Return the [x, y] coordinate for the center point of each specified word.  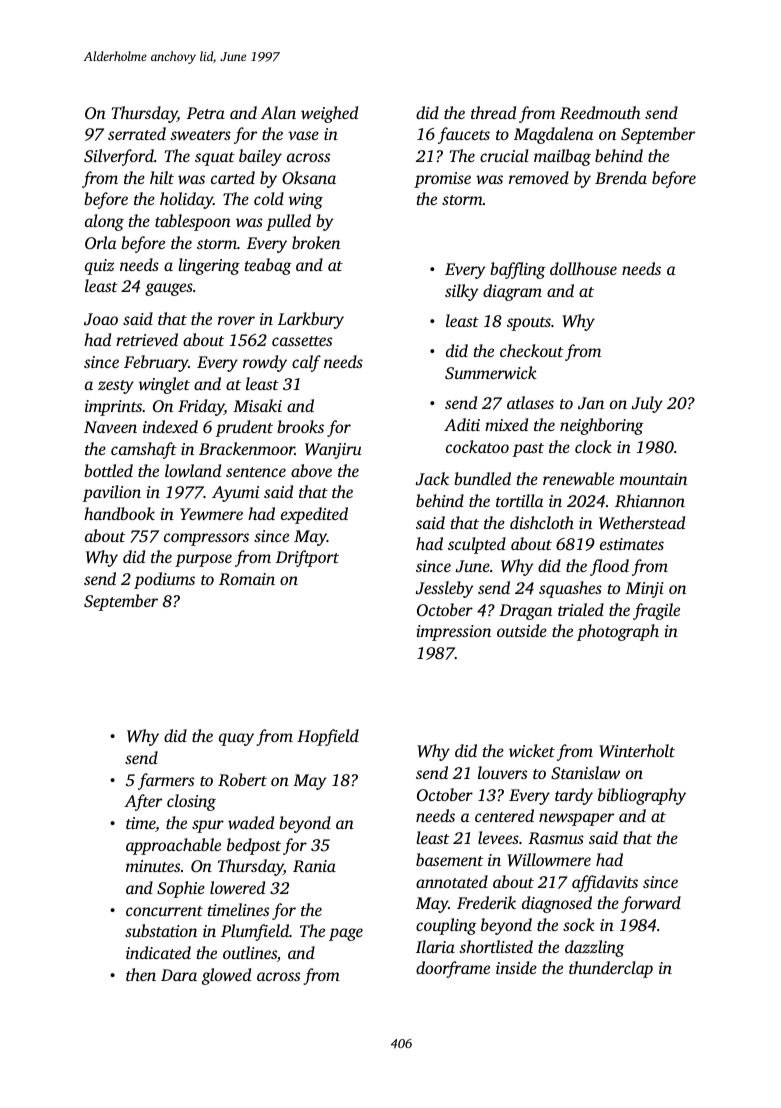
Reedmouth [600, 113]
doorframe [453, 969]
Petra [206, 113]
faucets [464, 135]
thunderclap [611, 969]
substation [161, 930]
